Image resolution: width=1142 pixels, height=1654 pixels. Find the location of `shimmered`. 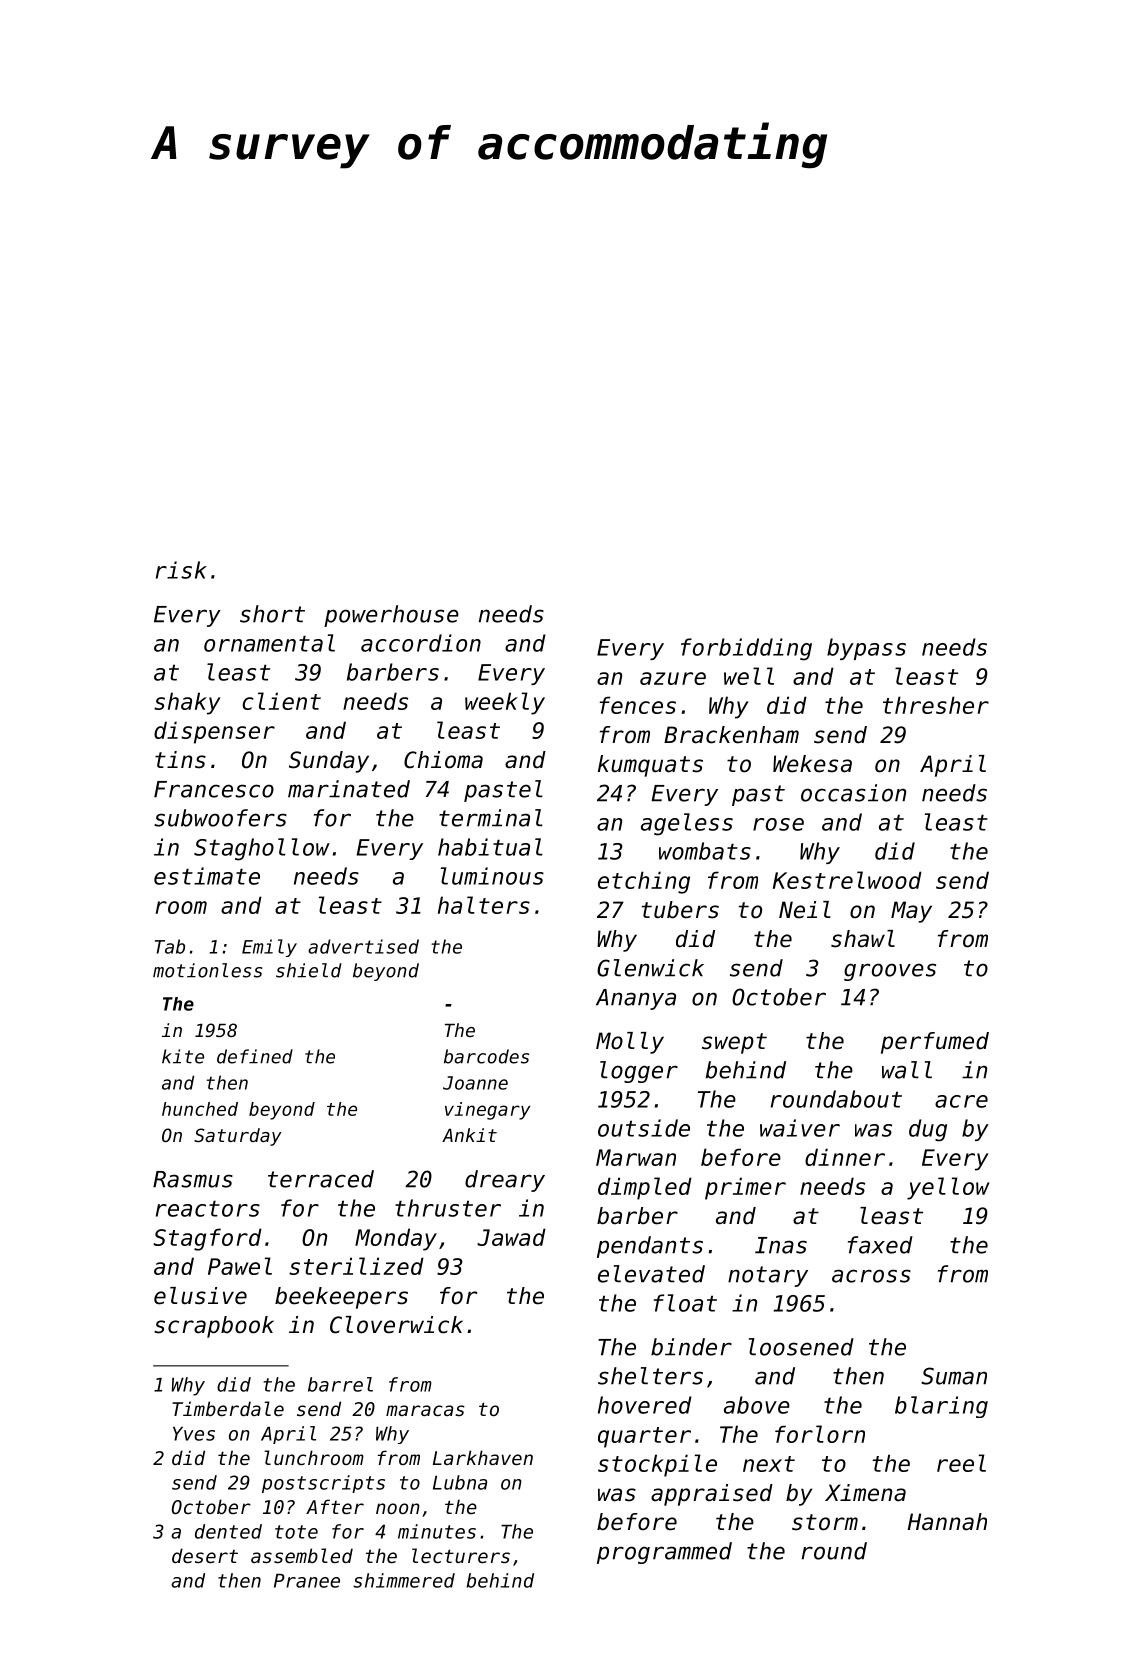

shimmered is located at coordinates (404, 1580).
